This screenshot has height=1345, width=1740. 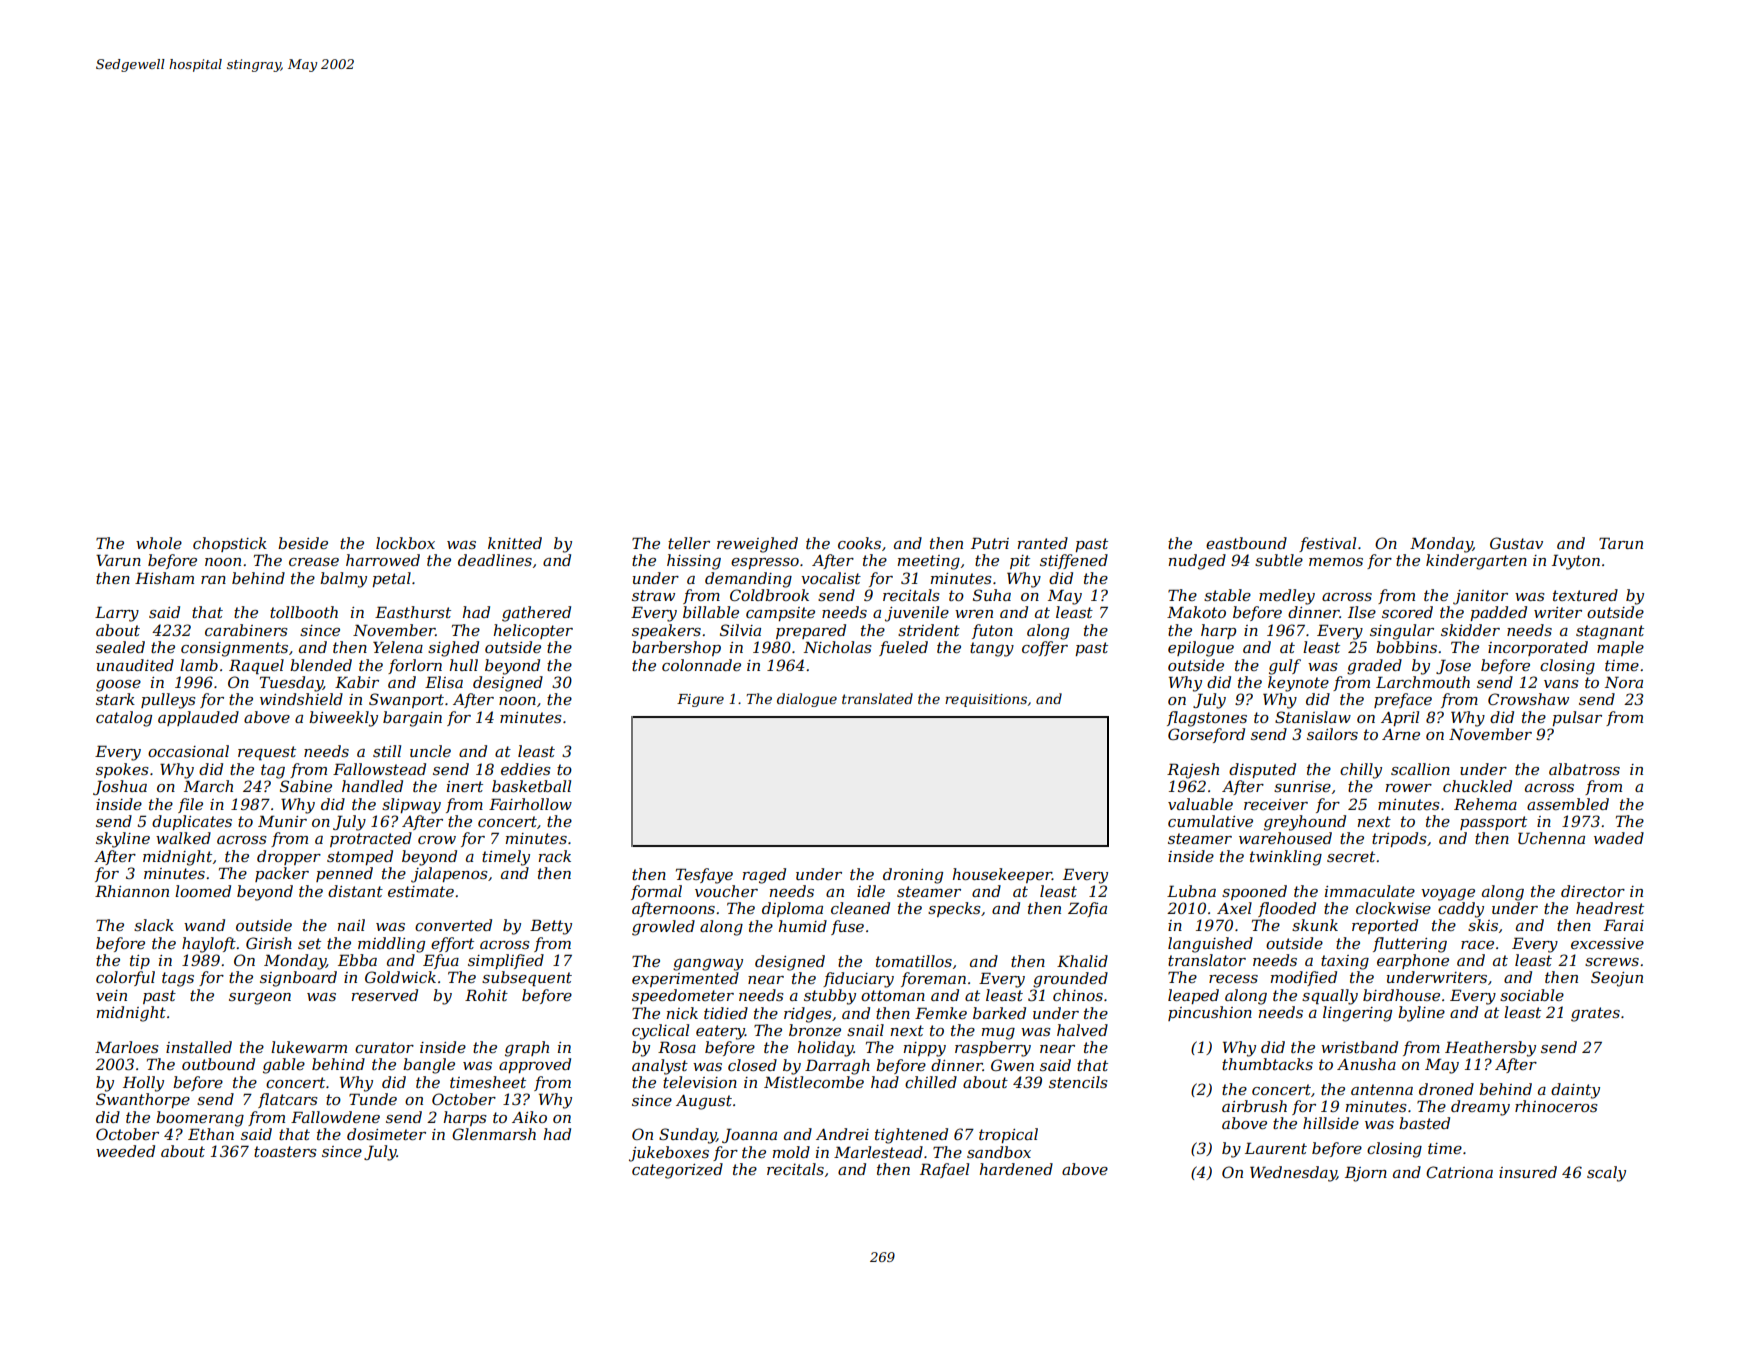 What do you see at coordinates (666, 631) in the screenshot?
I see `speakers` at bounding box center [666, 631].
